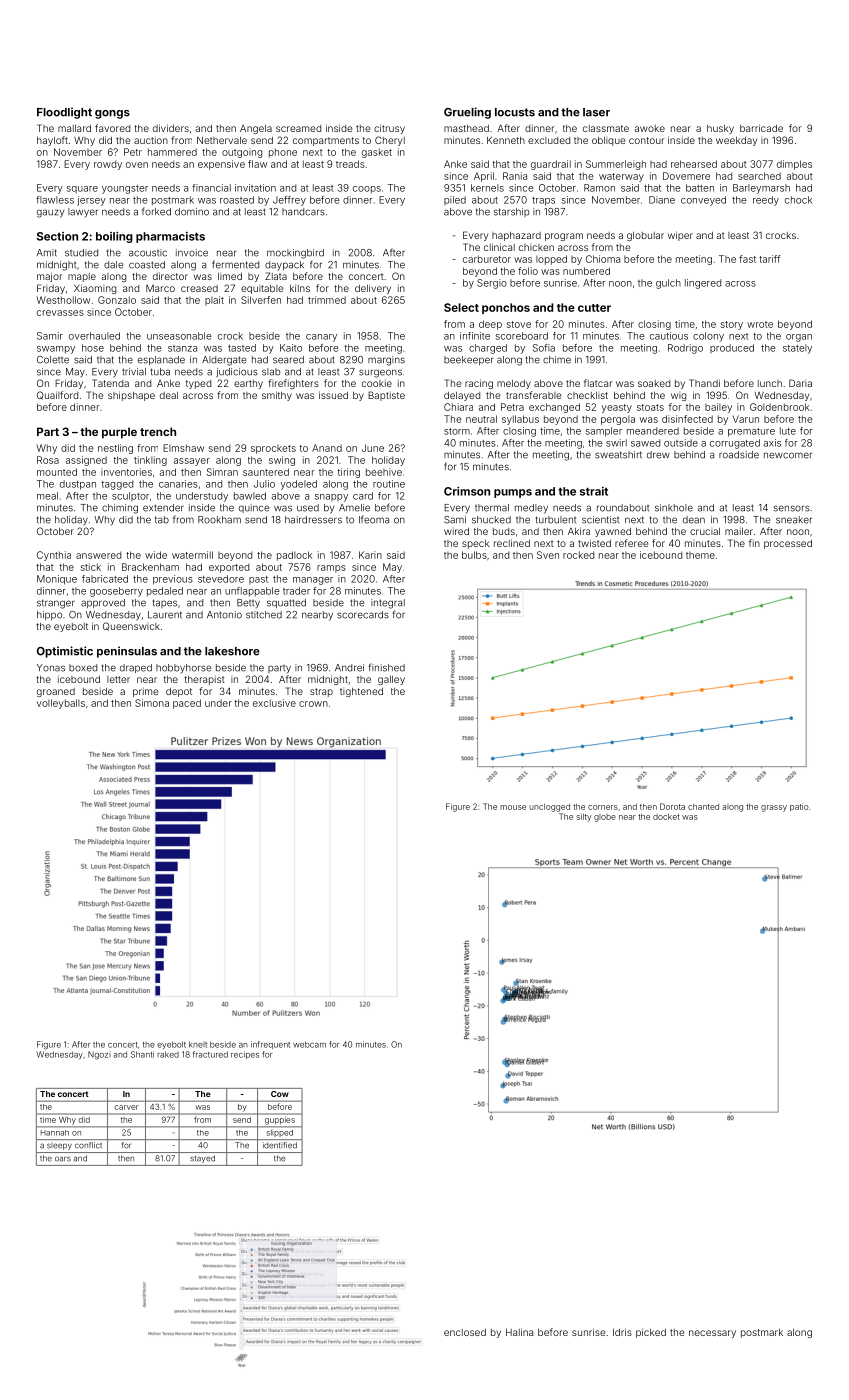  What do you see at coordinates (603, 807) in the screenshot?
I see `corners` at bounding box center [603, 807].
